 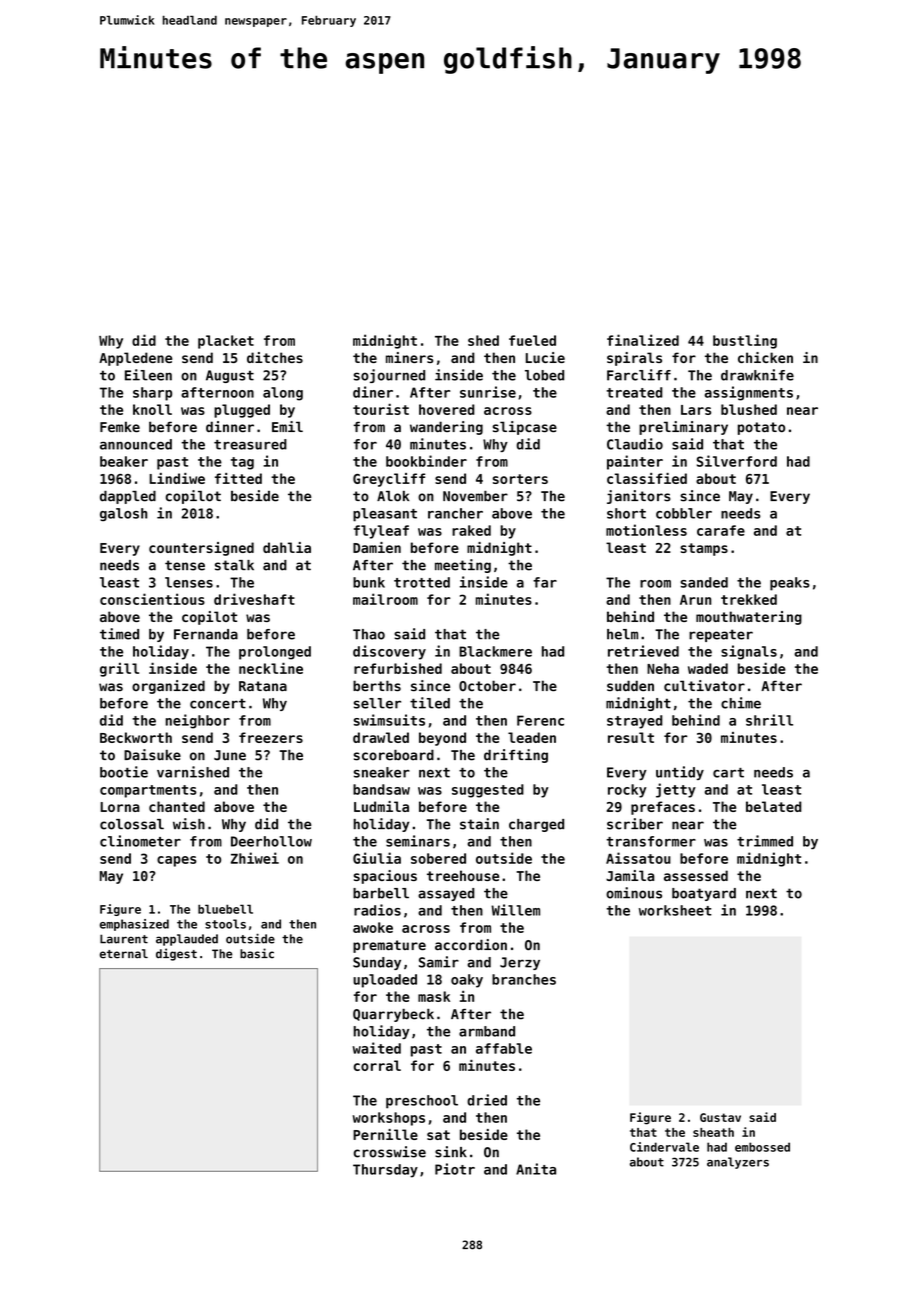 What do you see at coordinates (675, 910) in the screenshot?
I see `worksheet` at bounding box center [675, 910].
